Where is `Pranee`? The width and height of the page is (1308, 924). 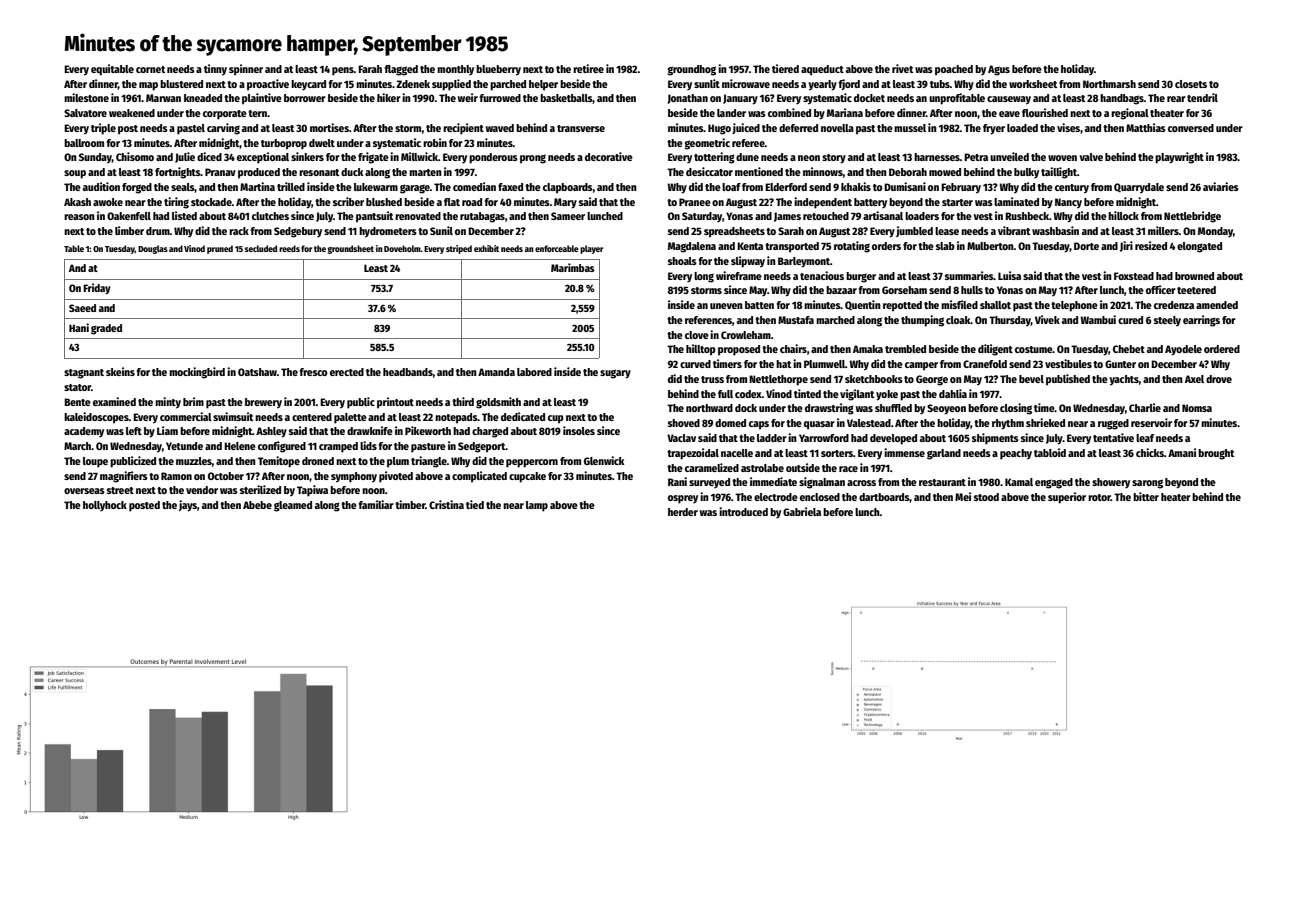
Pranee is located at coordinates (695, 202).
